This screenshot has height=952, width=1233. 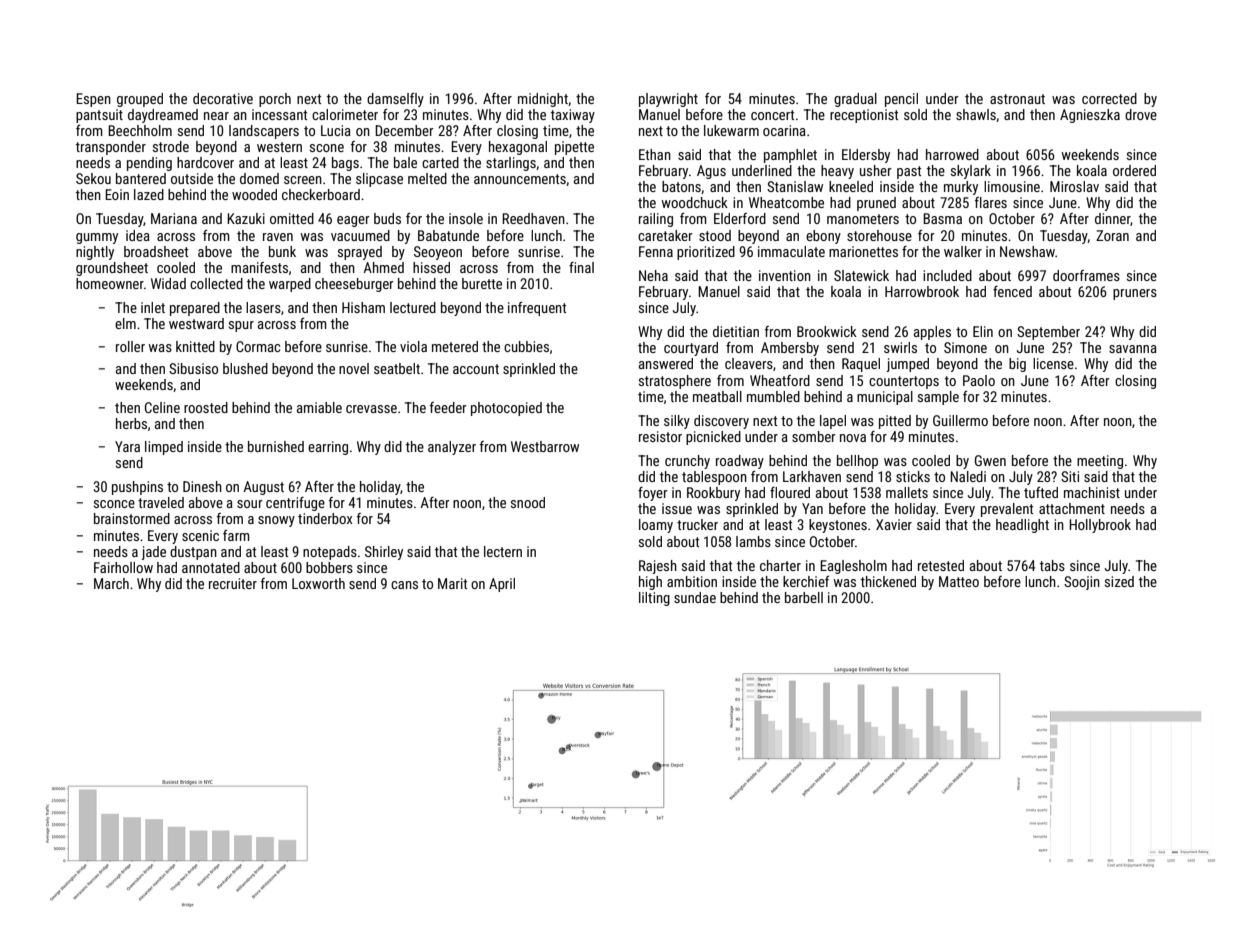 What do you see at coordinates (1072, 508) in the screenshot?
I see `attachment` at bounding box center [1072, 508].
